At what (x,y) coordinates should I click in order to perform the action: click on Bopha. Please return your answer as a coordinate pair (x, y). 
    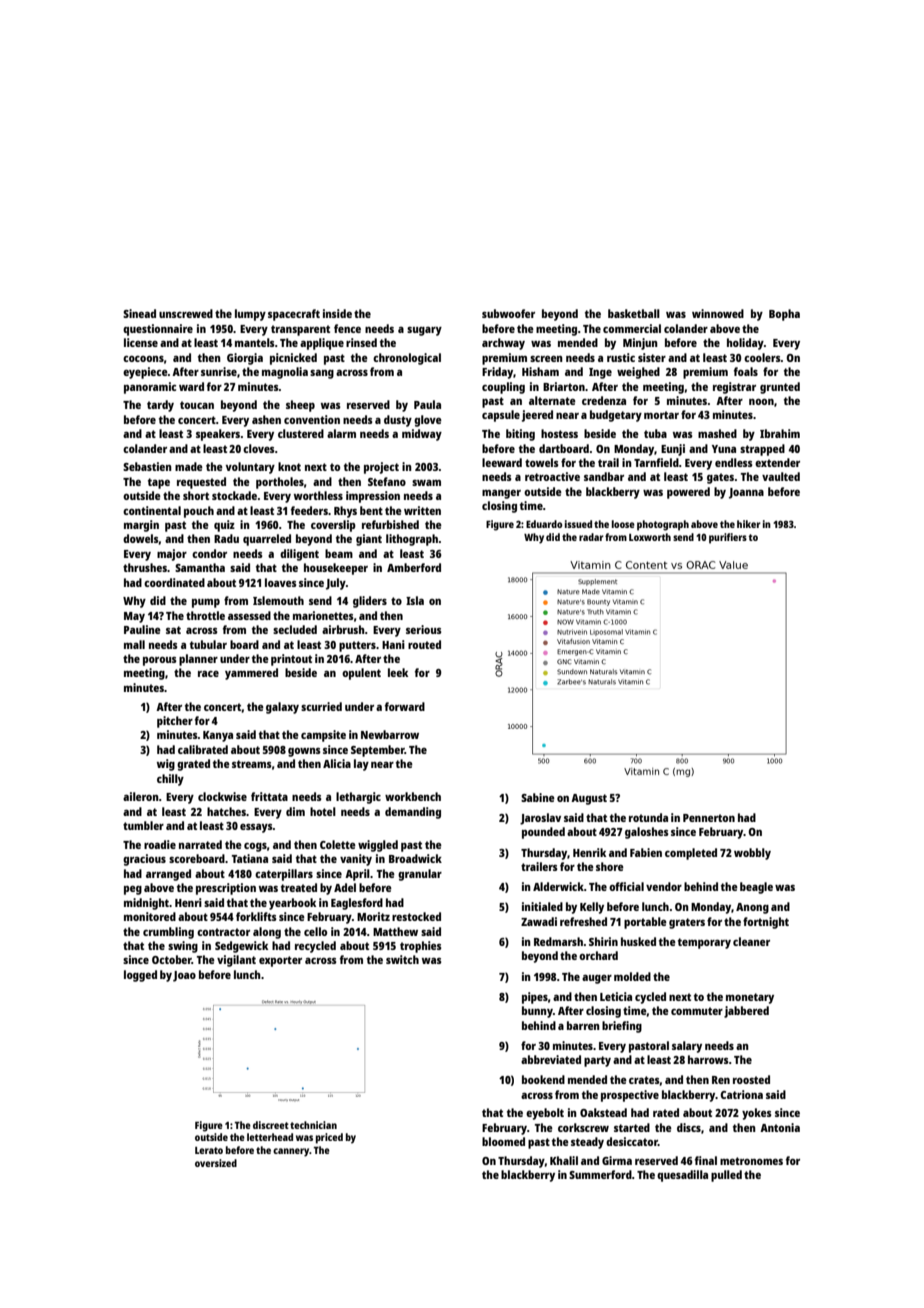
    Looking at the image, I should click on (784, 315).
